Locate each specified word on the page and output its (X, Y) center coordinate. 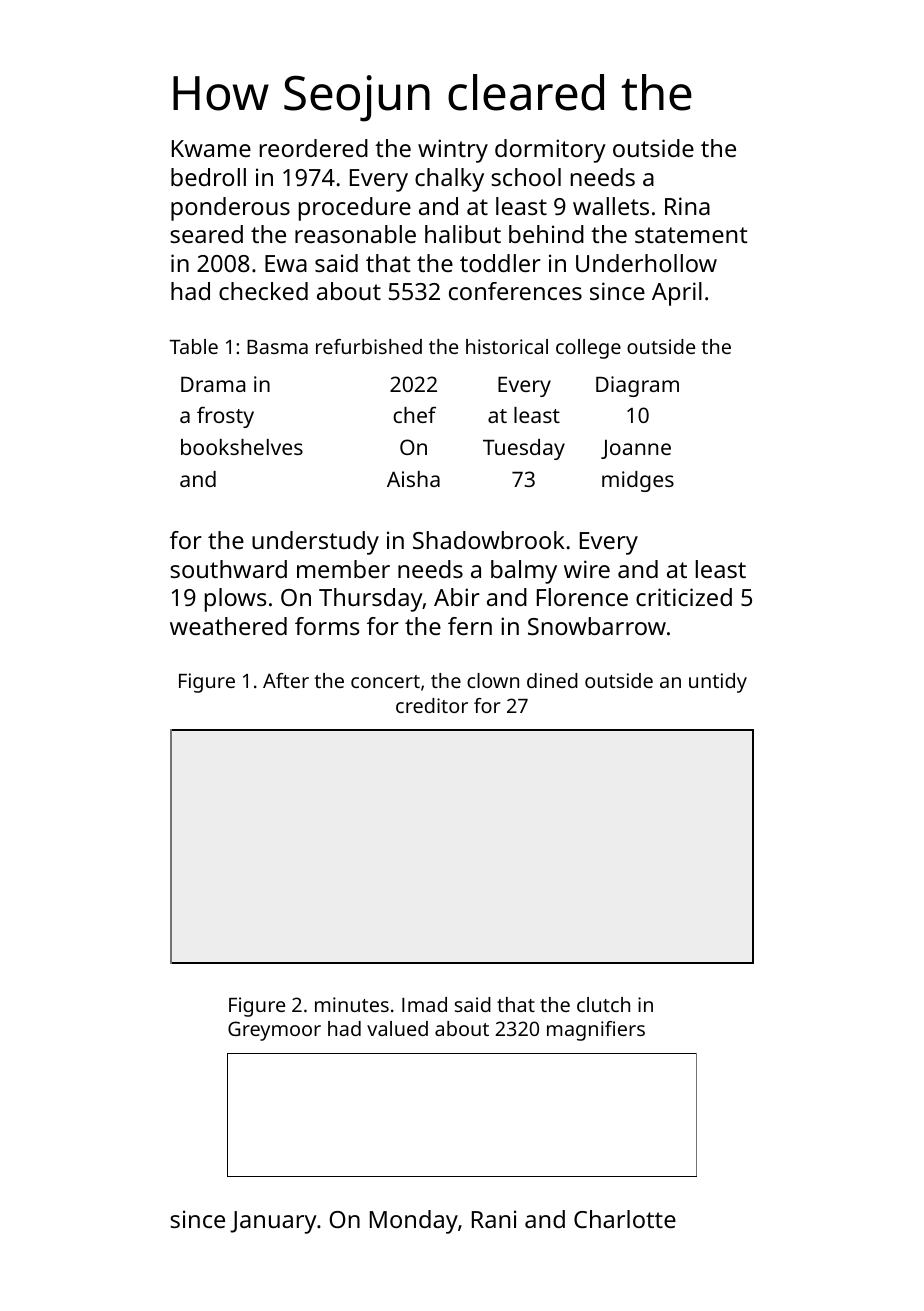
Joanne (636, 449)
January (273, 1222)
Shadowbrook (489, 540)
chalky (449, 180)
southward (228, 569)
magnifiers (596, 1031)
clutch (603, 1004)
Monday (414, 1222)
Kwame (211, 148)
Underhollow (646, 263)
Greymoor (274, 1031)
